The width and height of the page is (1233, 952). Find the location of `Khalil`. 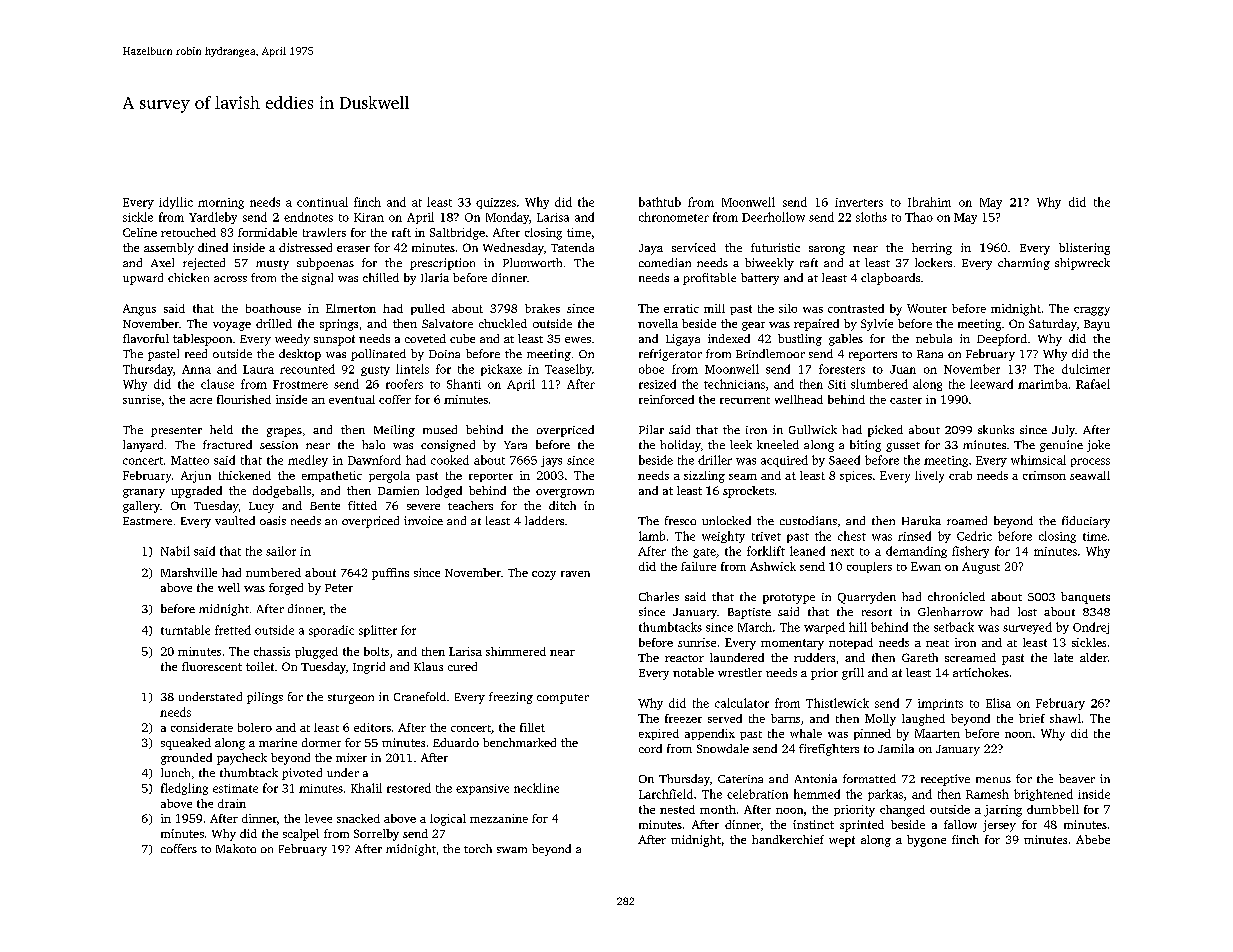

Khalil is located at coordinates (366, 788).
